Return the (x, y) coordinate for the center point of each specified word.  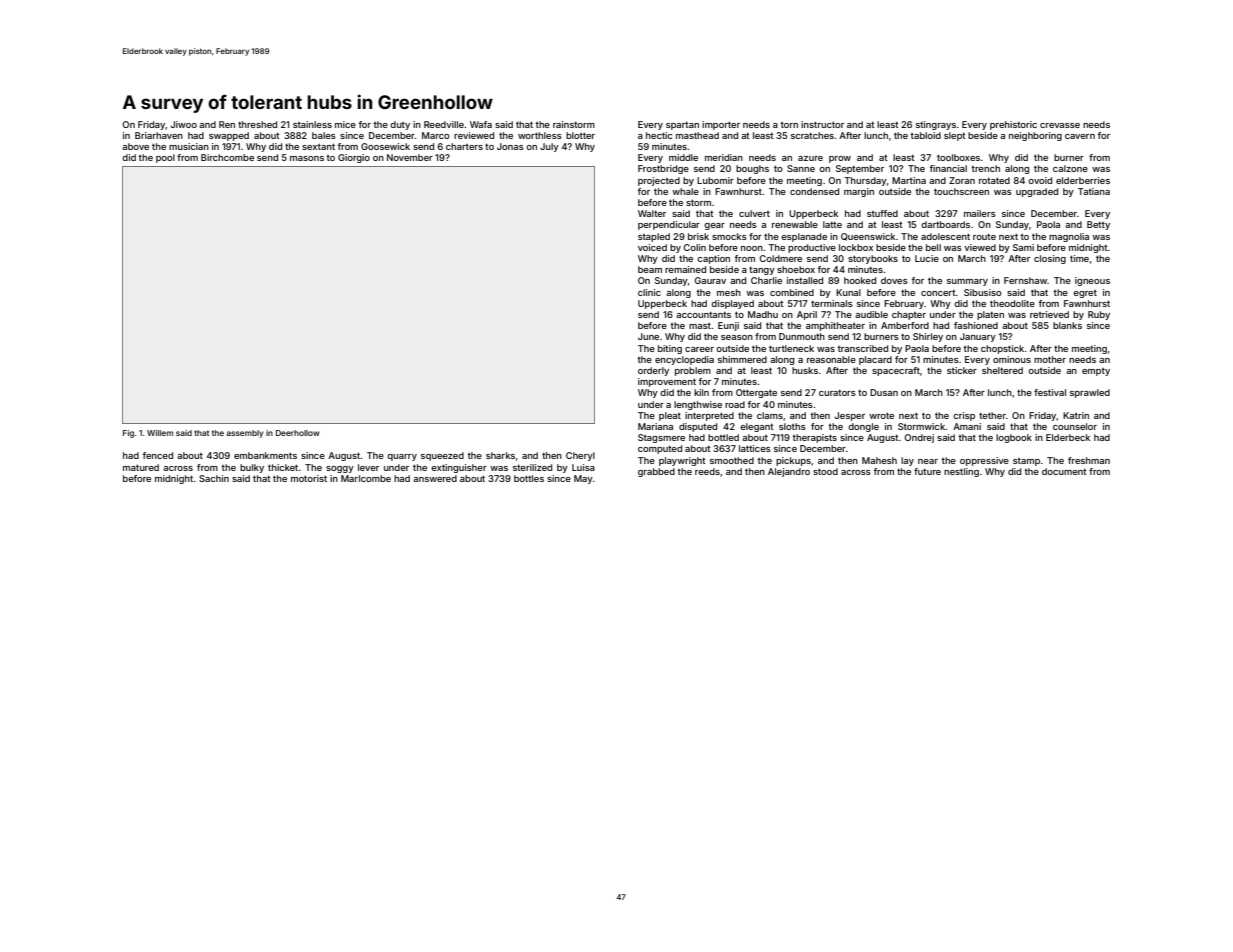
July (549, 147)
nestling (961, 472)
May (583, 479)
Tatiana (1094, 191)
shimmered (742, 359)
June (648, 336)
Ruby (1099, 315)
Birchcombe (227, 157)
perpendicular (669, 225)
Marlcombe (366, 478)
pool (165, 158)
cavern (1080, 136)
